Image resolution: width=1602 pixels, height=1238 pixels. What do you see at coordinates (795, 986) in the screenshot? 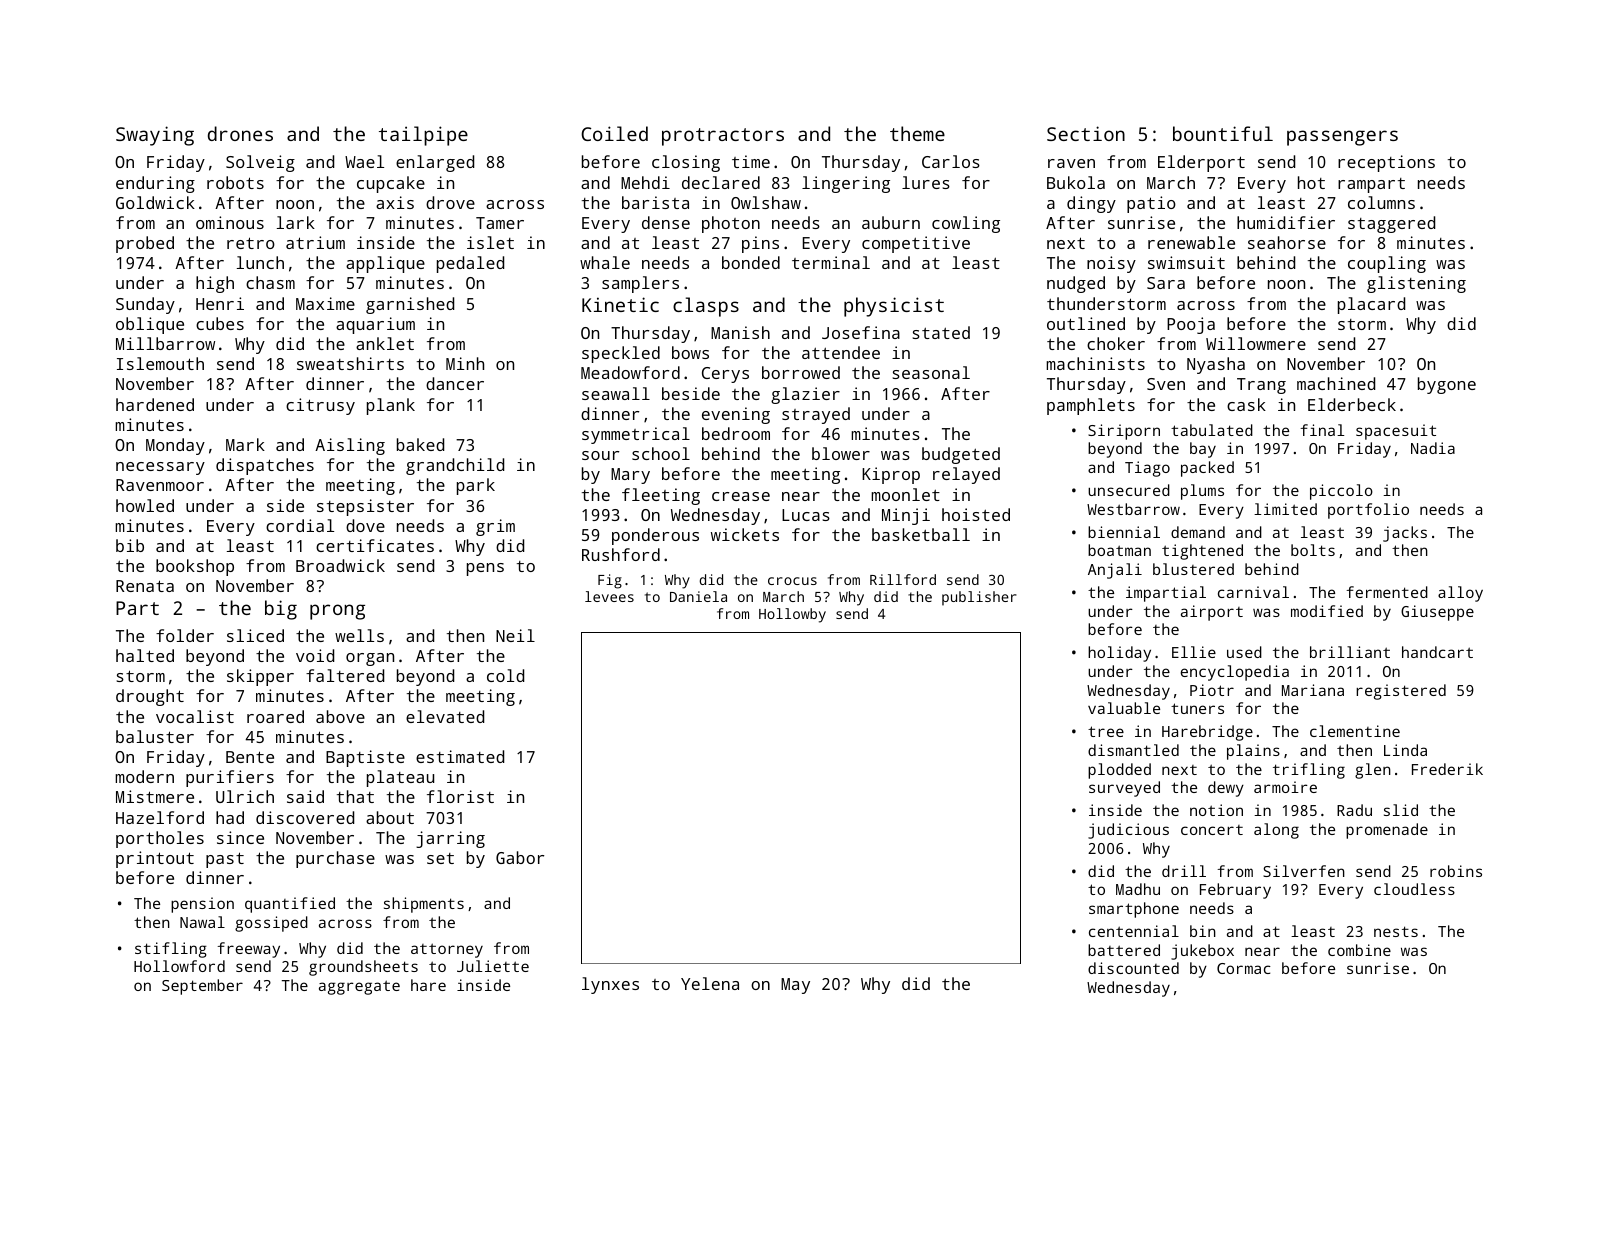
I see `May` at bounding box center [795, 986].
